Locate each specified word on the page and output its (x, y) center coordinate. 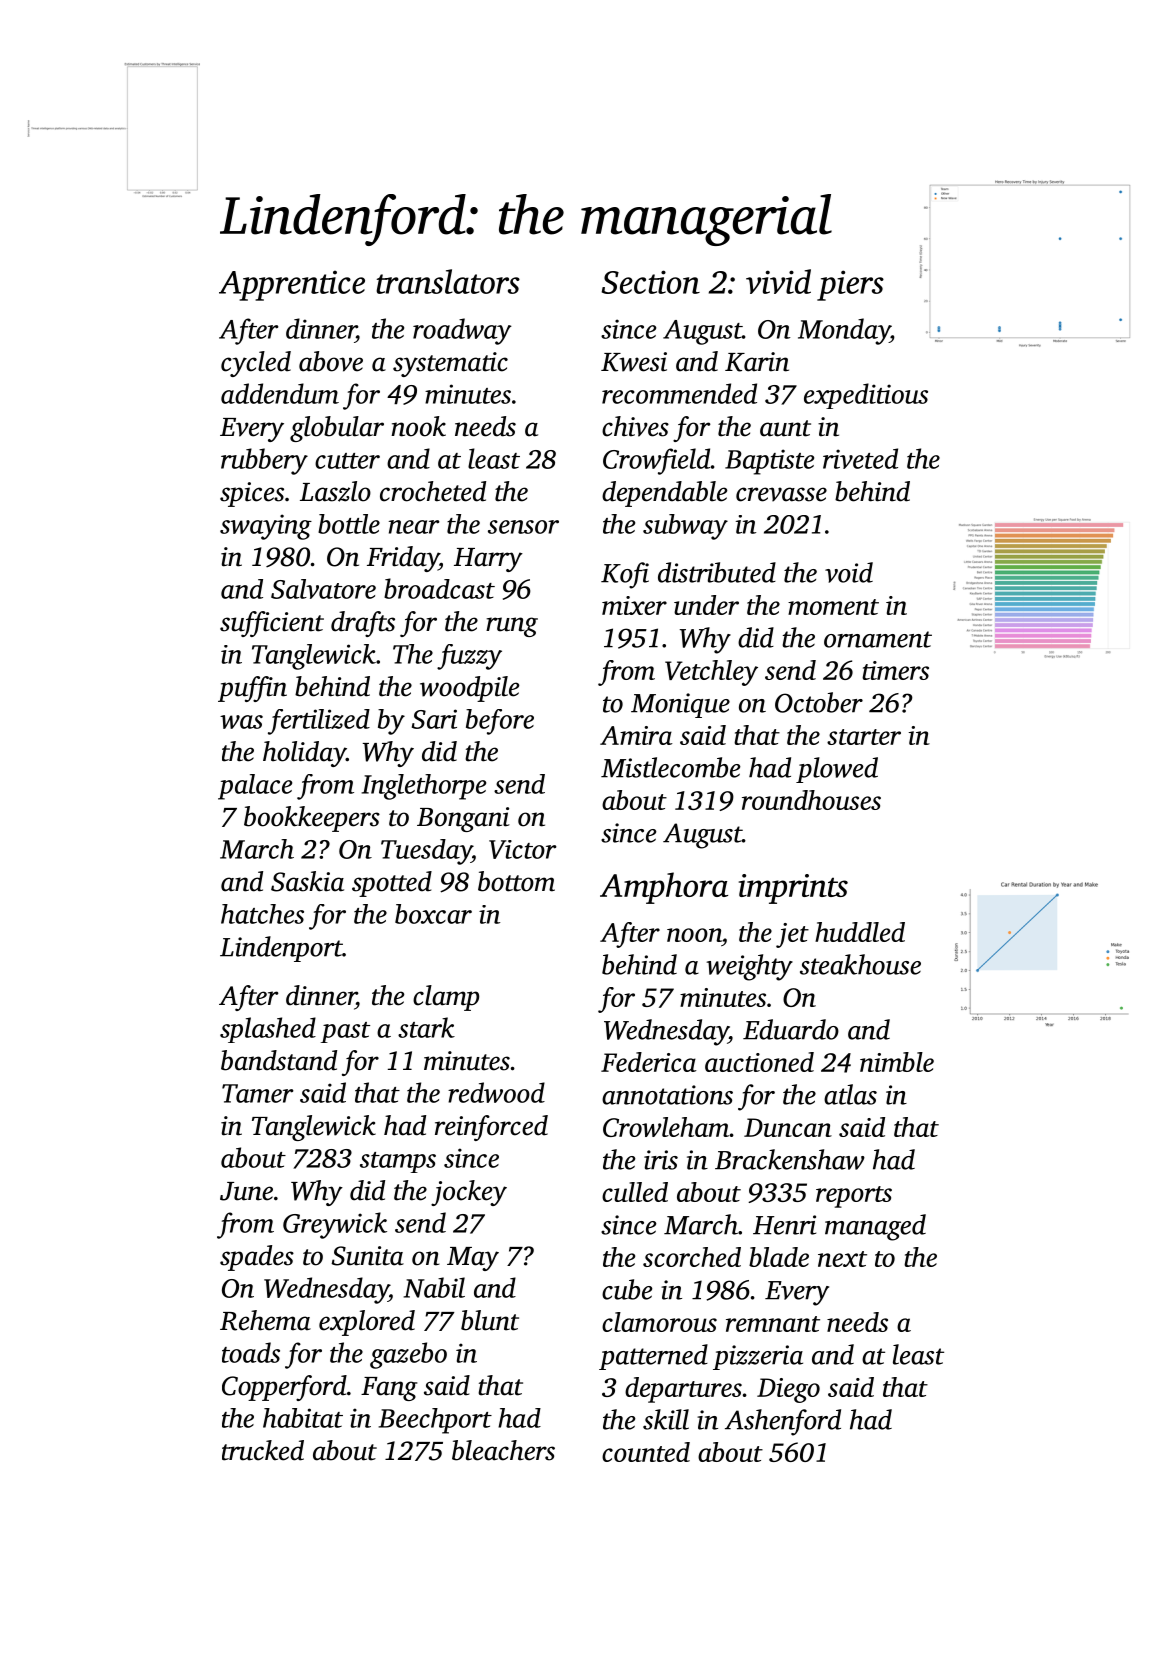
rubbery (264, 461)
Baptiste (769, 462)
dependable (664, 494)
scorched (692, 1257)
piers (850, 285)
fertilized (319, 722)
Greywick (335, 1225)
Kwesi (634, 362)
